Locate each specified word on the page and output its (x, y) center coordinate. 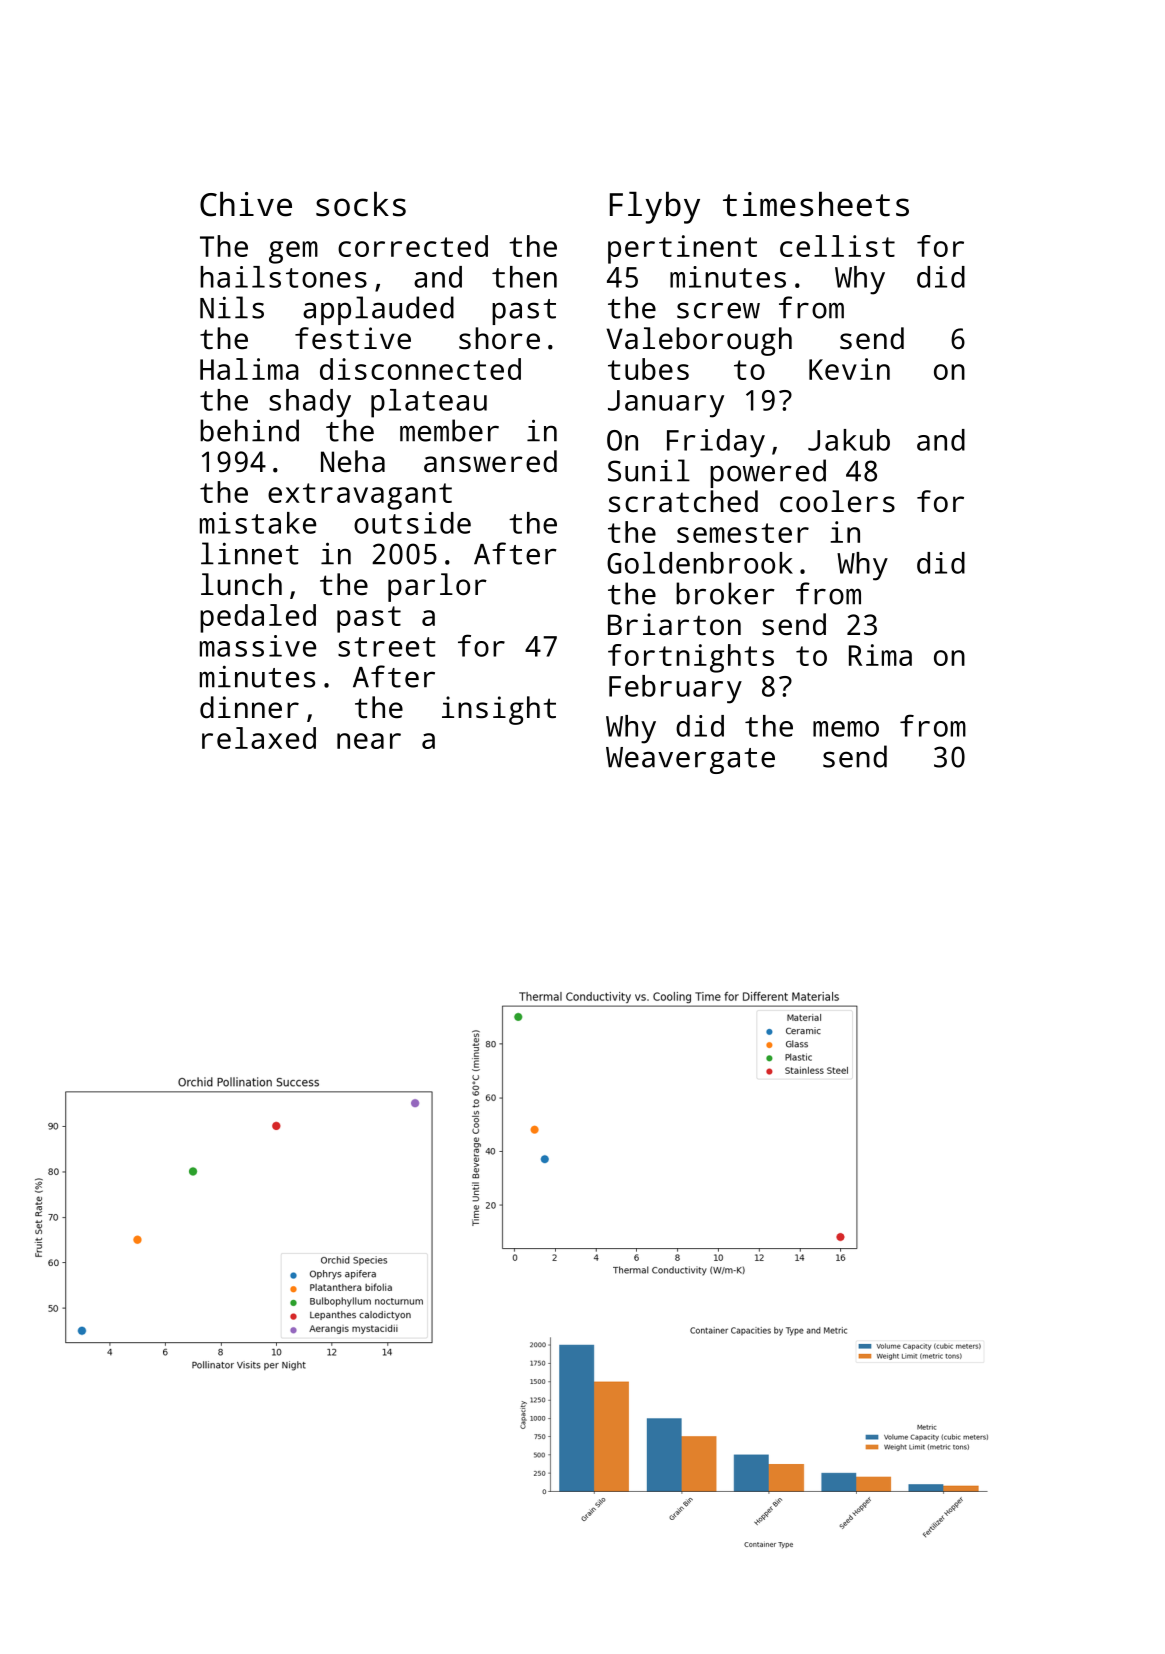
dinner (249, 707)
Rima (880, 655)
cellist (837, 246)
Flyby (655, 208)
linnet (250, 553)
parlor (437, 587)
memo (846, 729)
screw (718, 310)
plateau (429, 403)
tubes (648, 369)
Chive (246, 204)
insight (499, 710)
